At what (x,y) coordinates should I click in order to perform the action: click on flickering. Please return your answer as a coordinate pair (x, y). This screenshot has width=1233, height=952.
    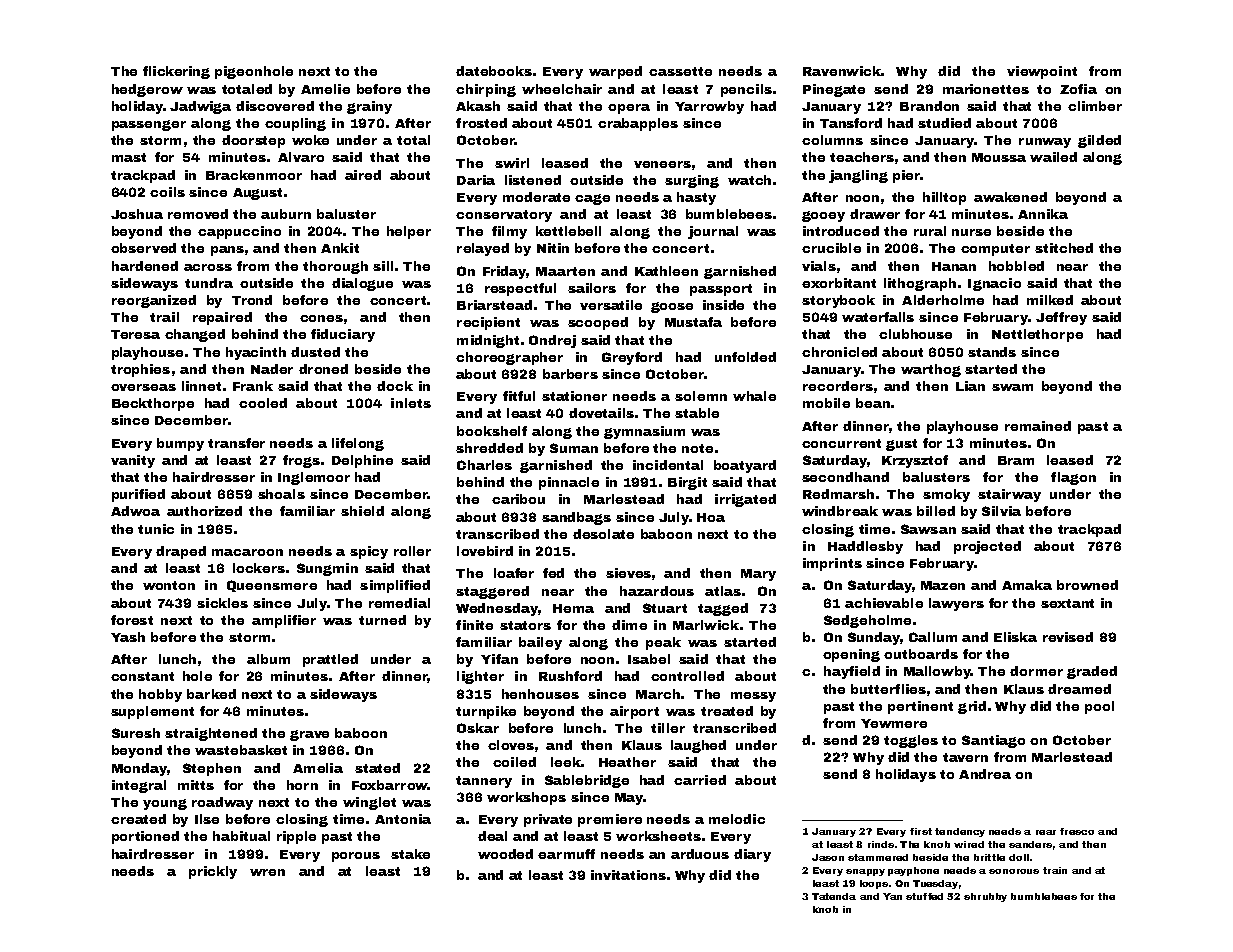
    Looking at the image, I should click on (176, 72).
